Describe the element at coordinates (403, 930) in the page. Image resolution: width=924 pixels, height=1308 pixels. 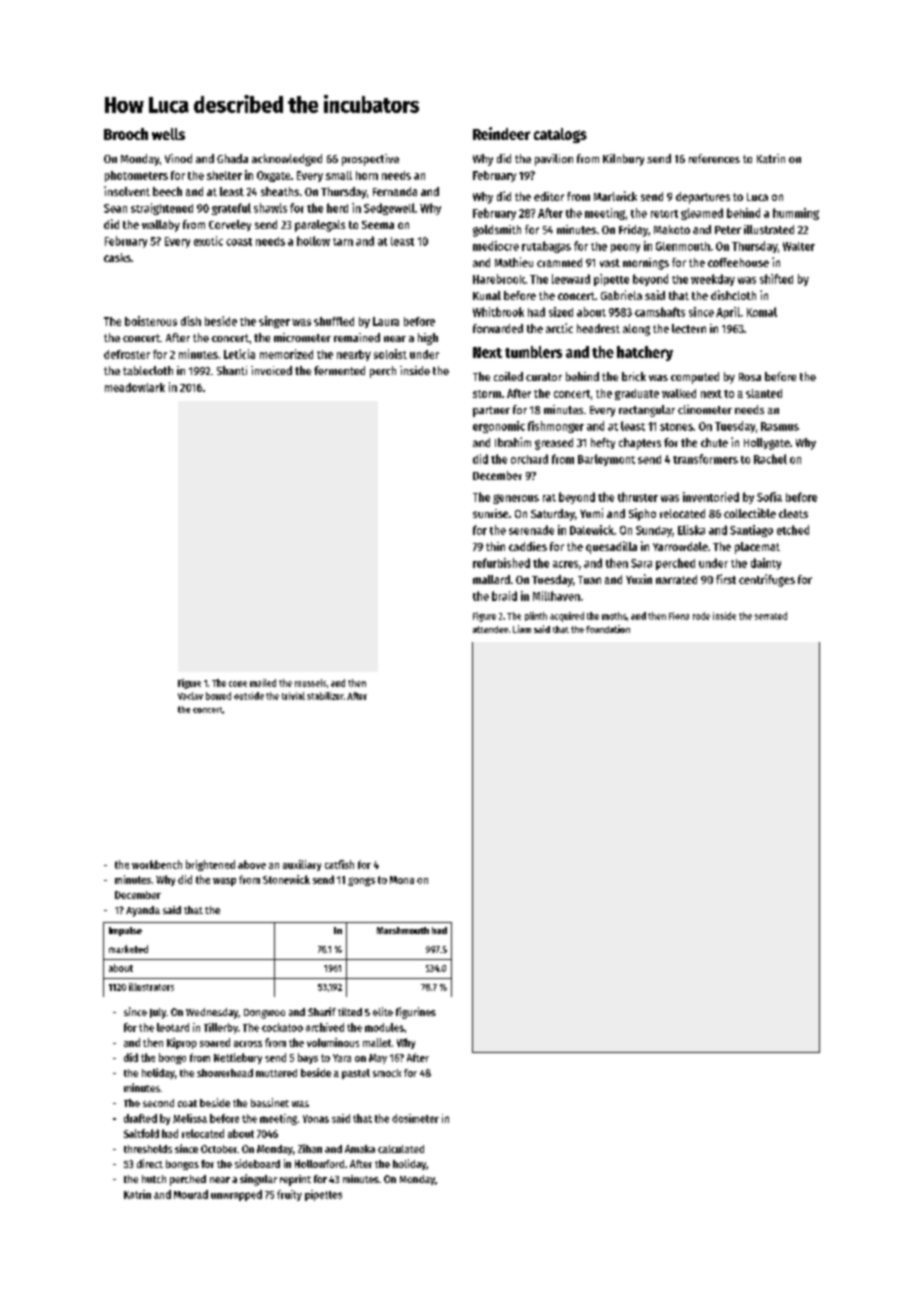
I see `Marshmouth` at that location.
